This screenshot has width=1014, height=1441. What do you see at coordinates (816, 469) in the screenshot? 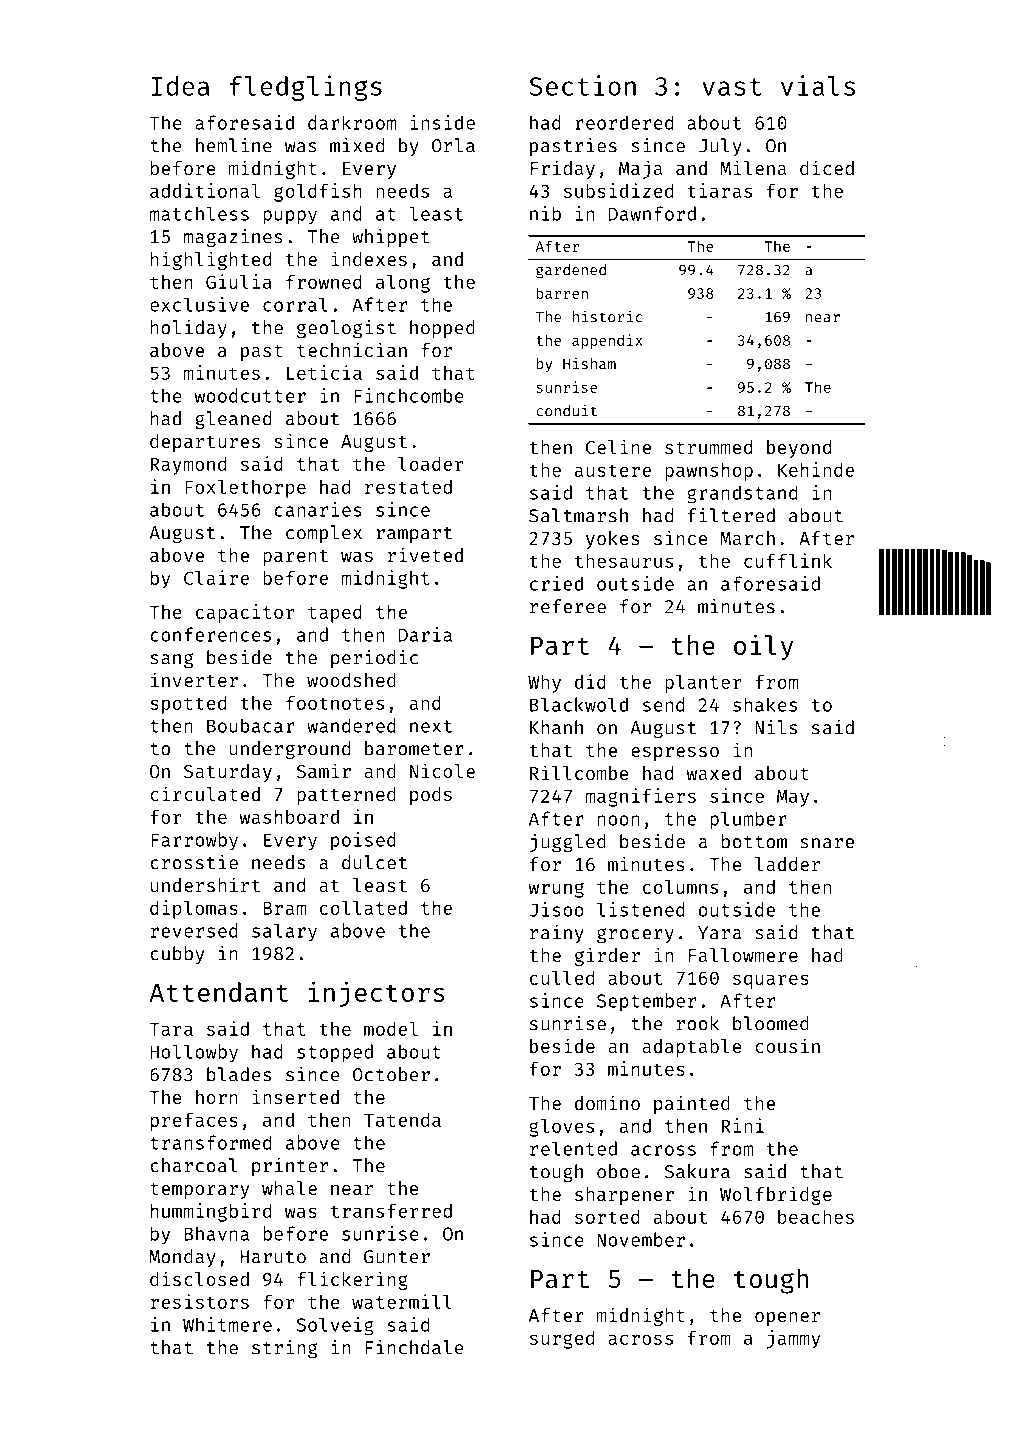
I see `Kehinde` at bounding box center [816, 469].
